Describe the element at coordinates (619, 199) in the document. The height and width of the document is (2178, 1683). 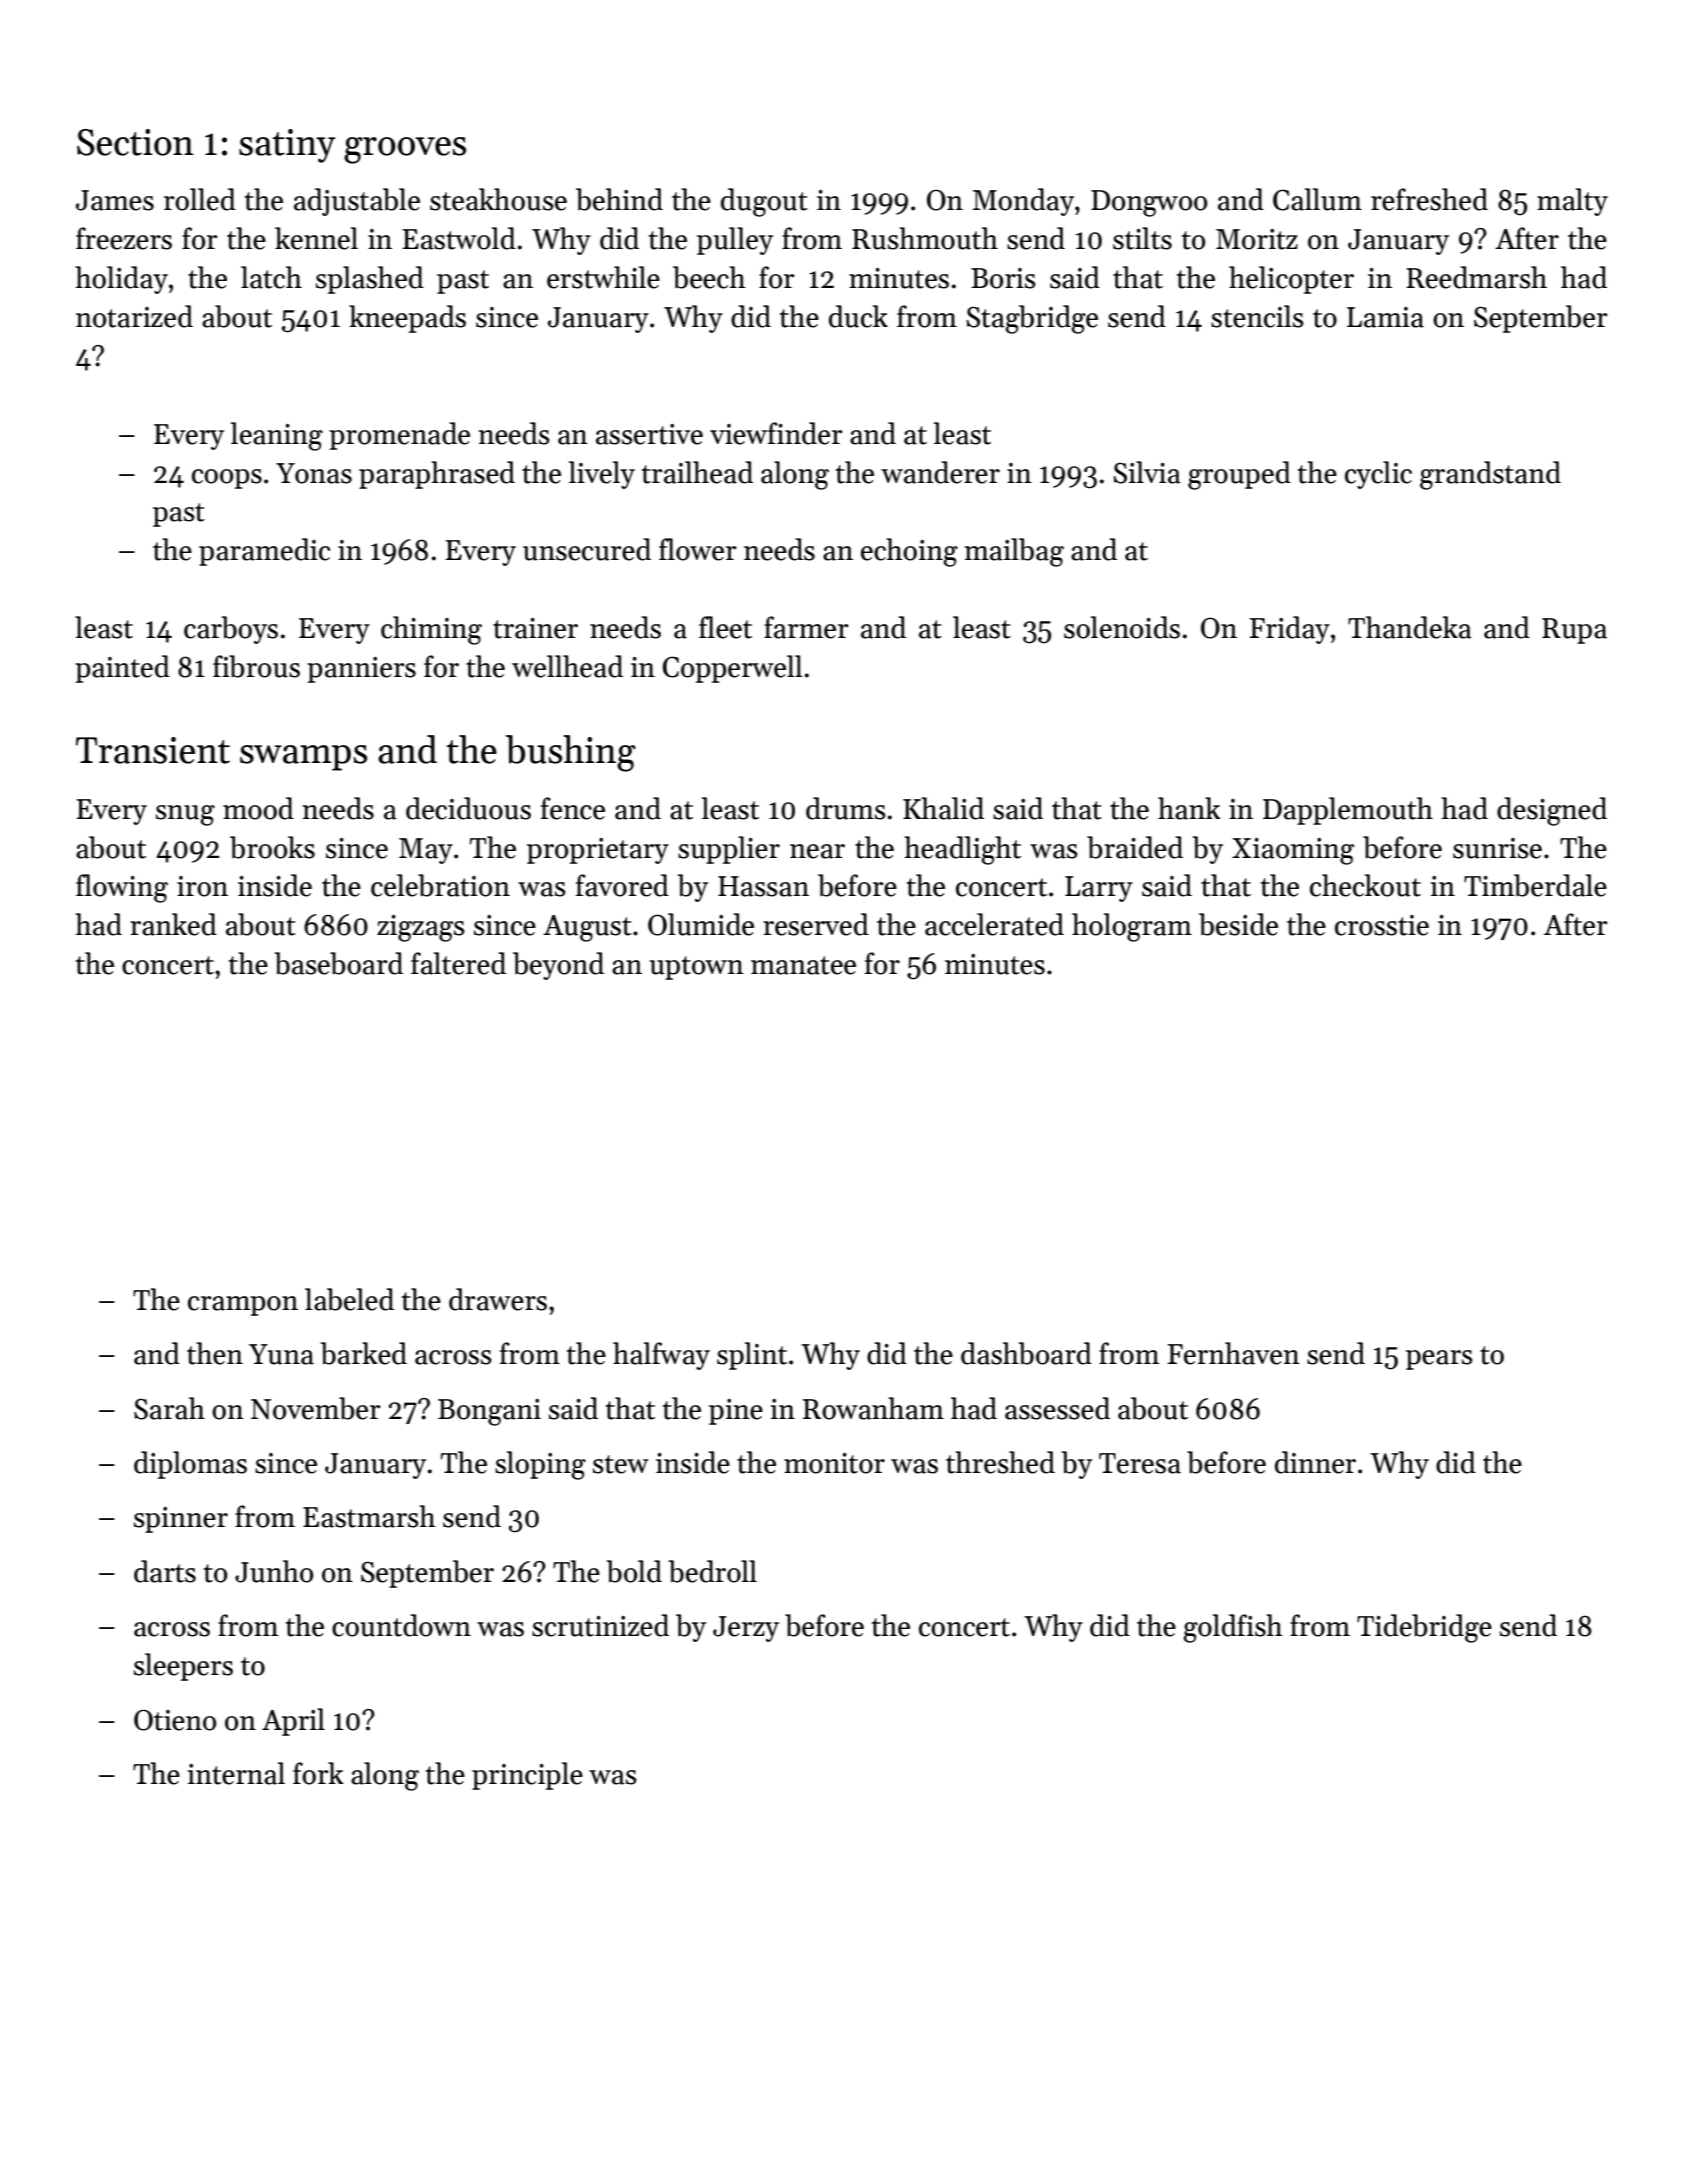
I see `behind` at that location.
